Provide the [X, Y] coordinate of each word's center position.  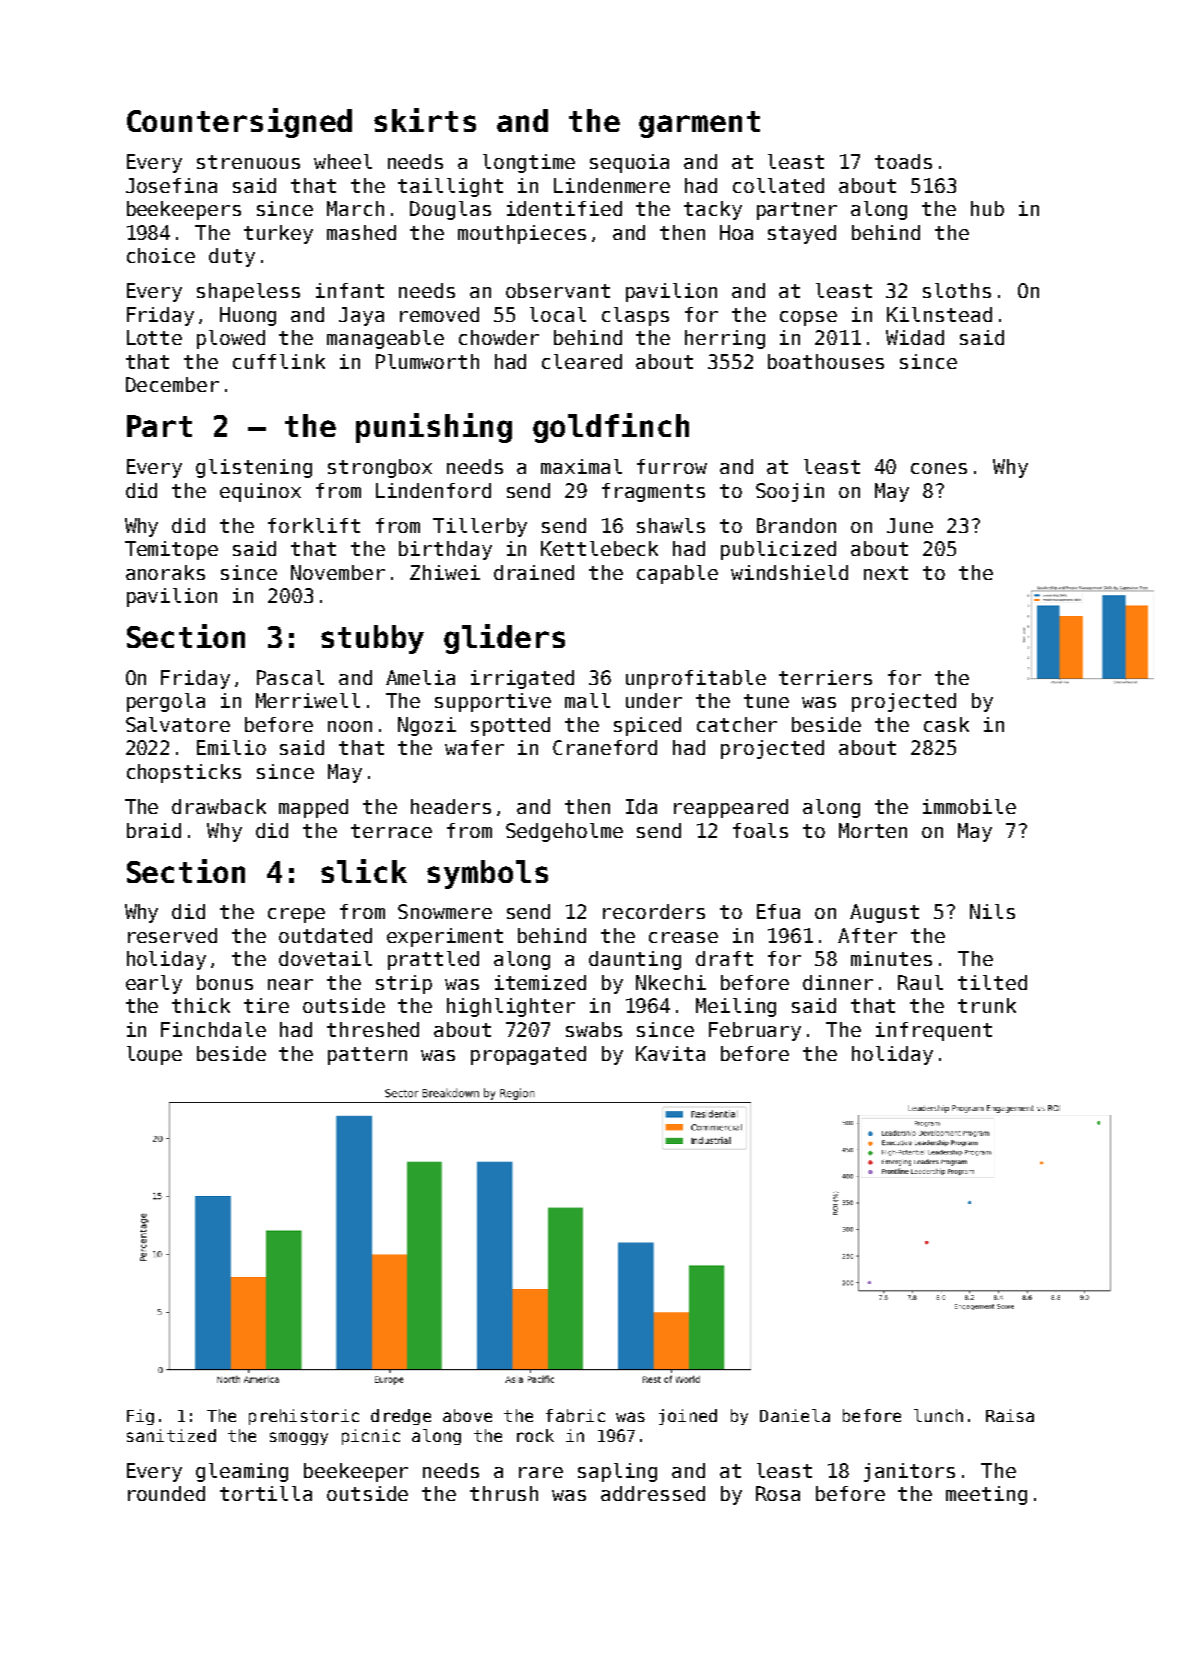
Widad [915, 337]
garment [699, 124]
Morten [873, 830]
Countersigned [239, 123]
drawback [219, 806]
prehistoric [304, 1417]
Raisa [1010, 1415]
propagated [528, 1055]
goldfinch [611, 428]
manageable [385, 339]
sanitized [171, 1435]
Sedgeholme [564, 832]
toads [903, 161]
